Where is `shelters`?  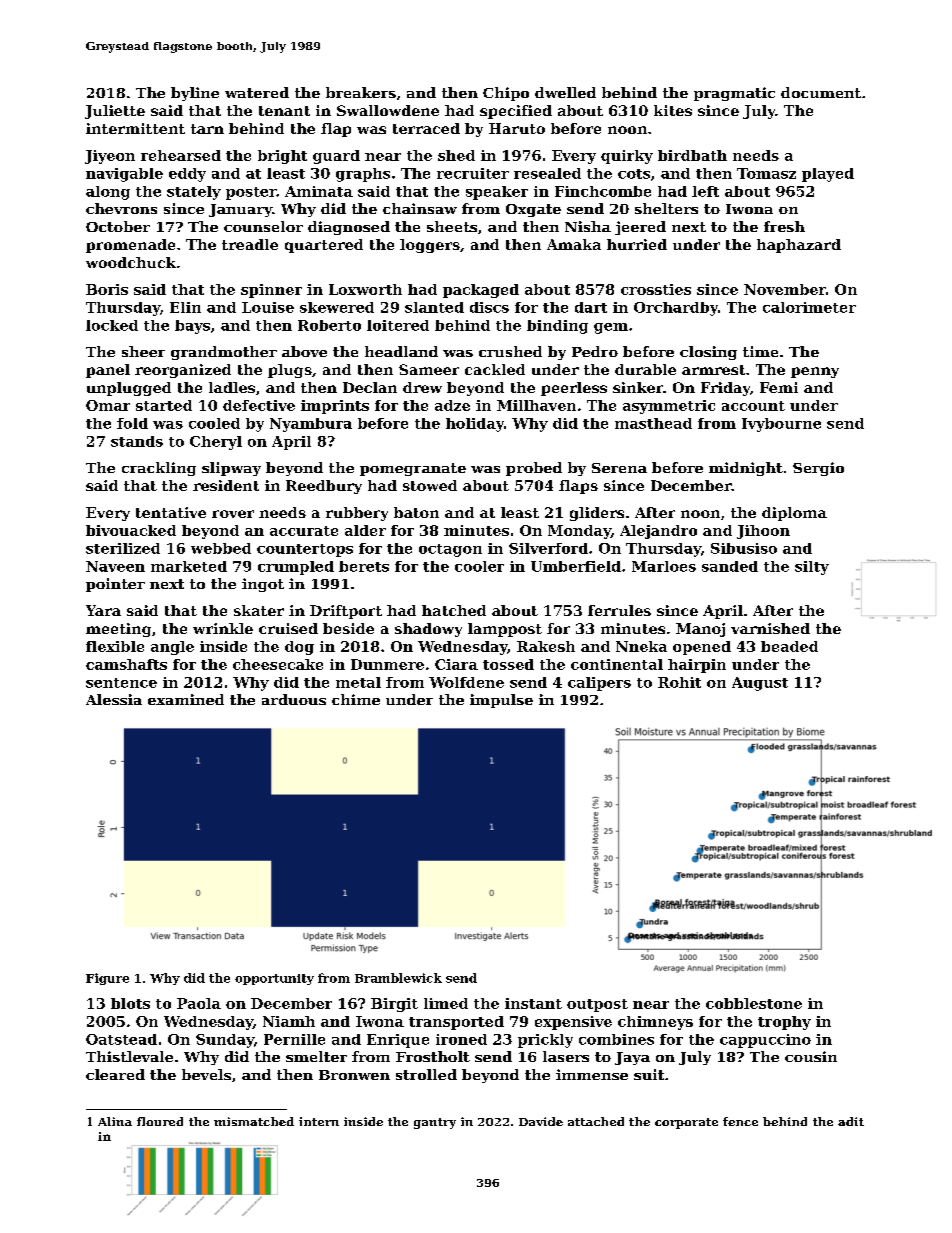 shelters is located at coordinates (666, 208).
